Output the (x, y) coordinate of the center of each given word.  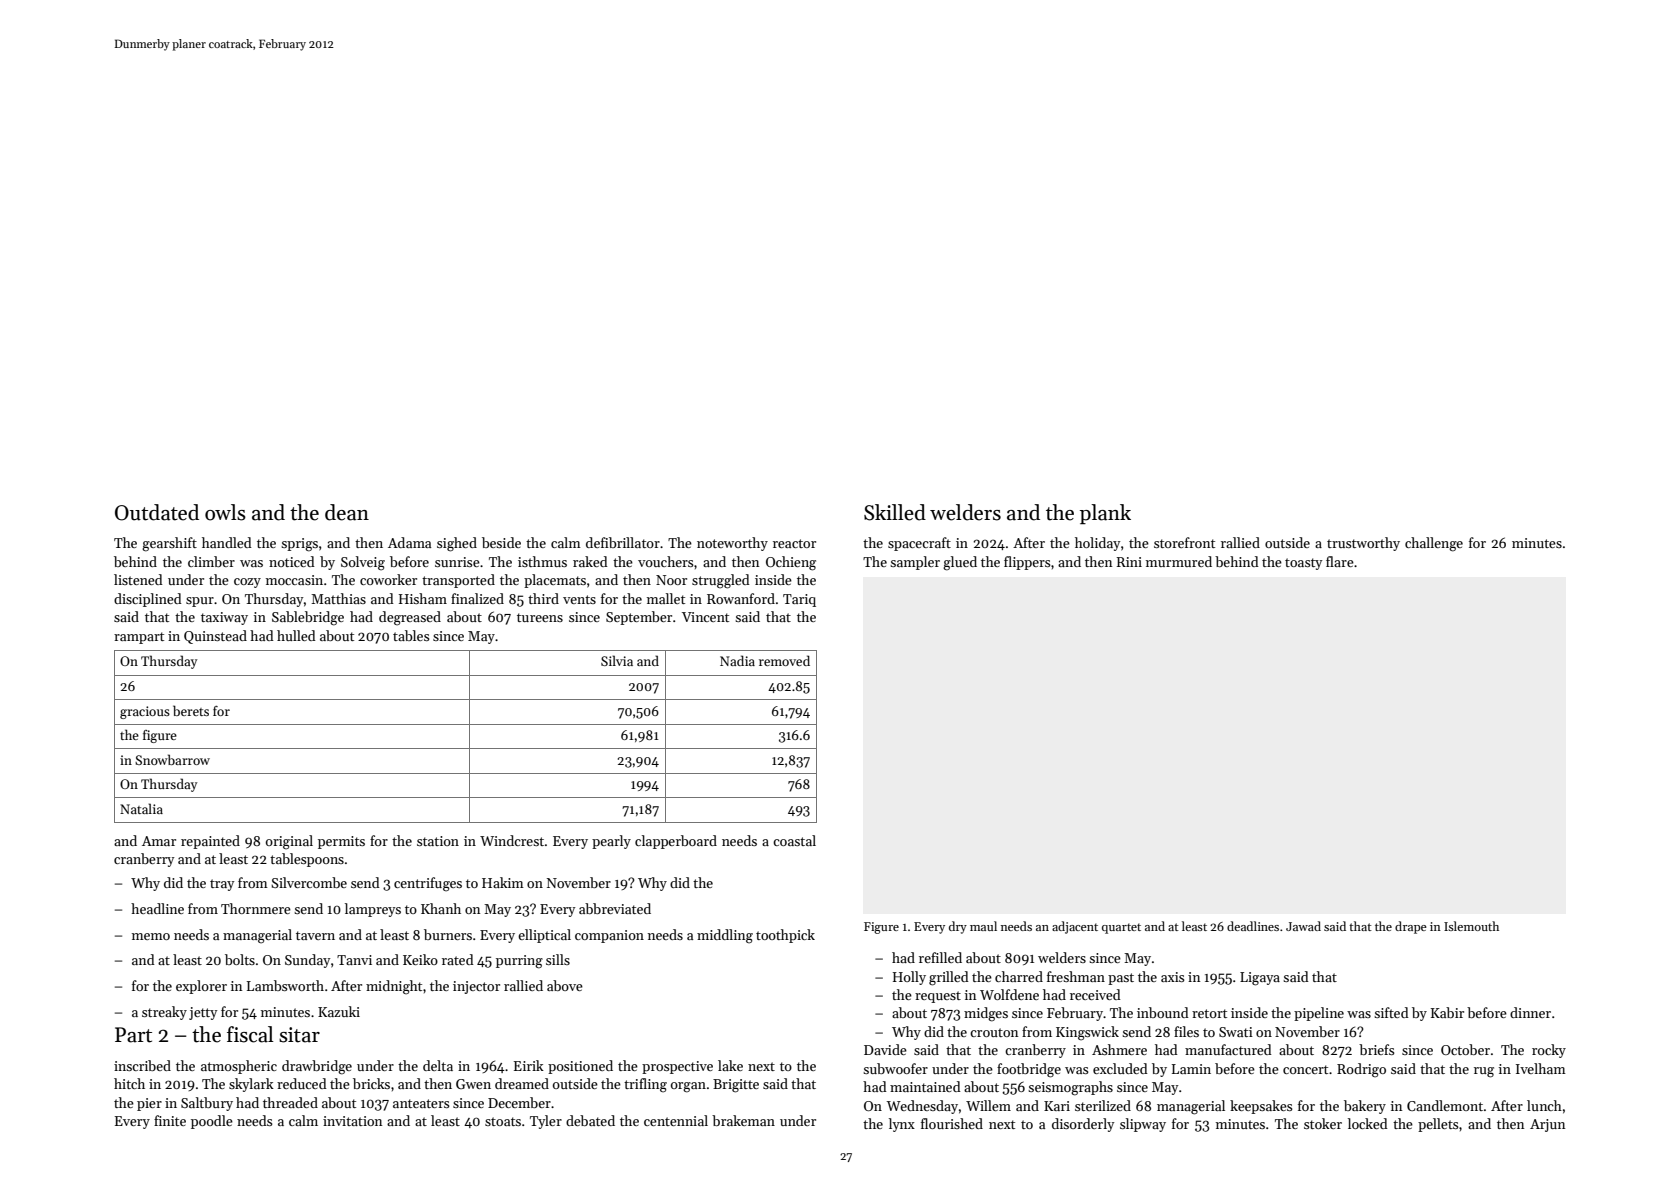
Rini (1129, 562)
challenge (1434, 544)
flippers (1027, 563)
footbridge (1029, 1070)
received (1095, 994)
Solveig (363, 563)
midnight (394, 987)
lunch (1544, 1105)
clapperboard (676, 842)
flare (1340, 561)
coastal (794, 840)
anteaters (421, 1103)
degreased (410, 618)
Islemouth (1471, 926)
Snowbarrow (172, 759)
